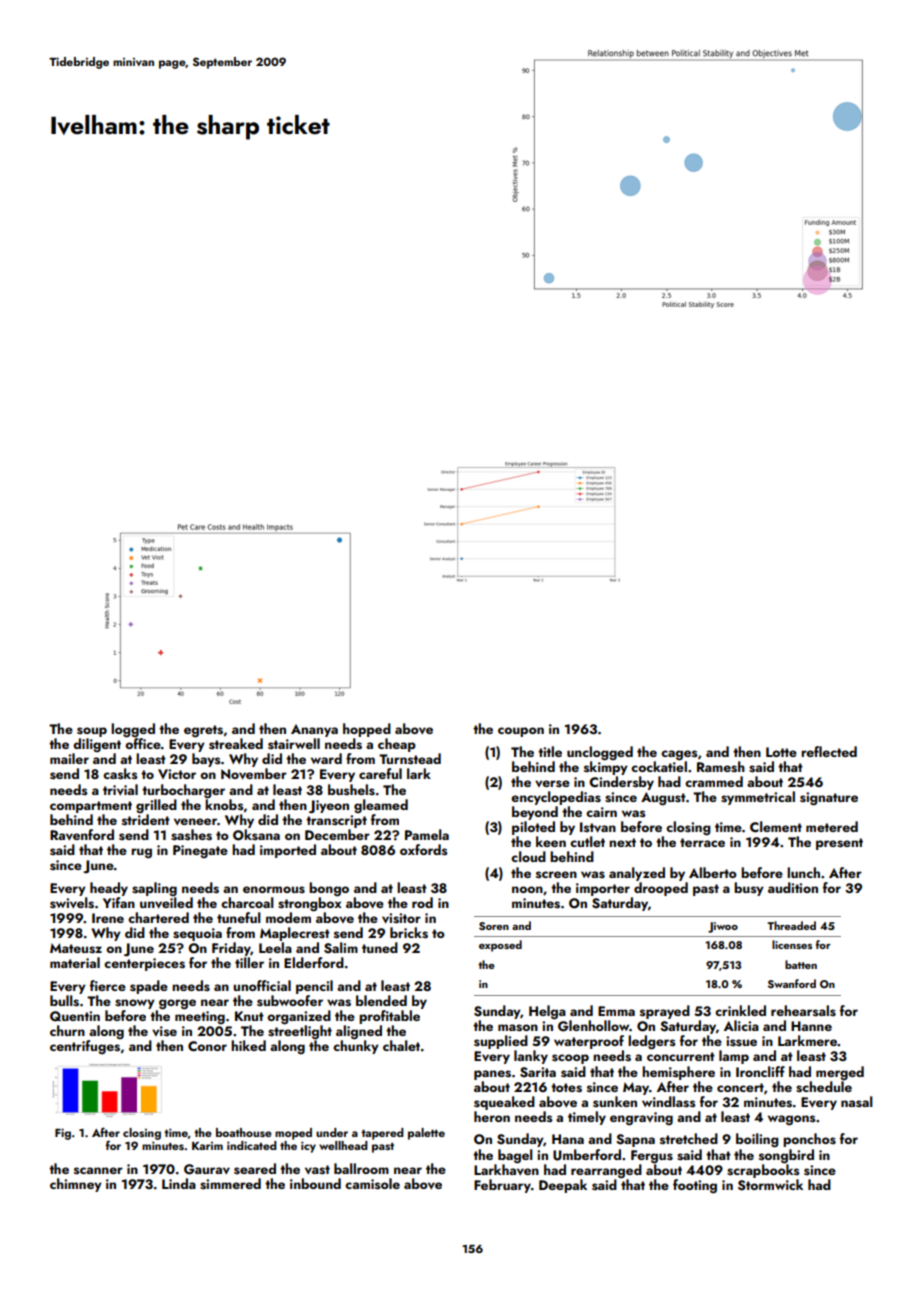 The image size is (924, 1308). I want to click on Stormwick, so click(770, 1185).
